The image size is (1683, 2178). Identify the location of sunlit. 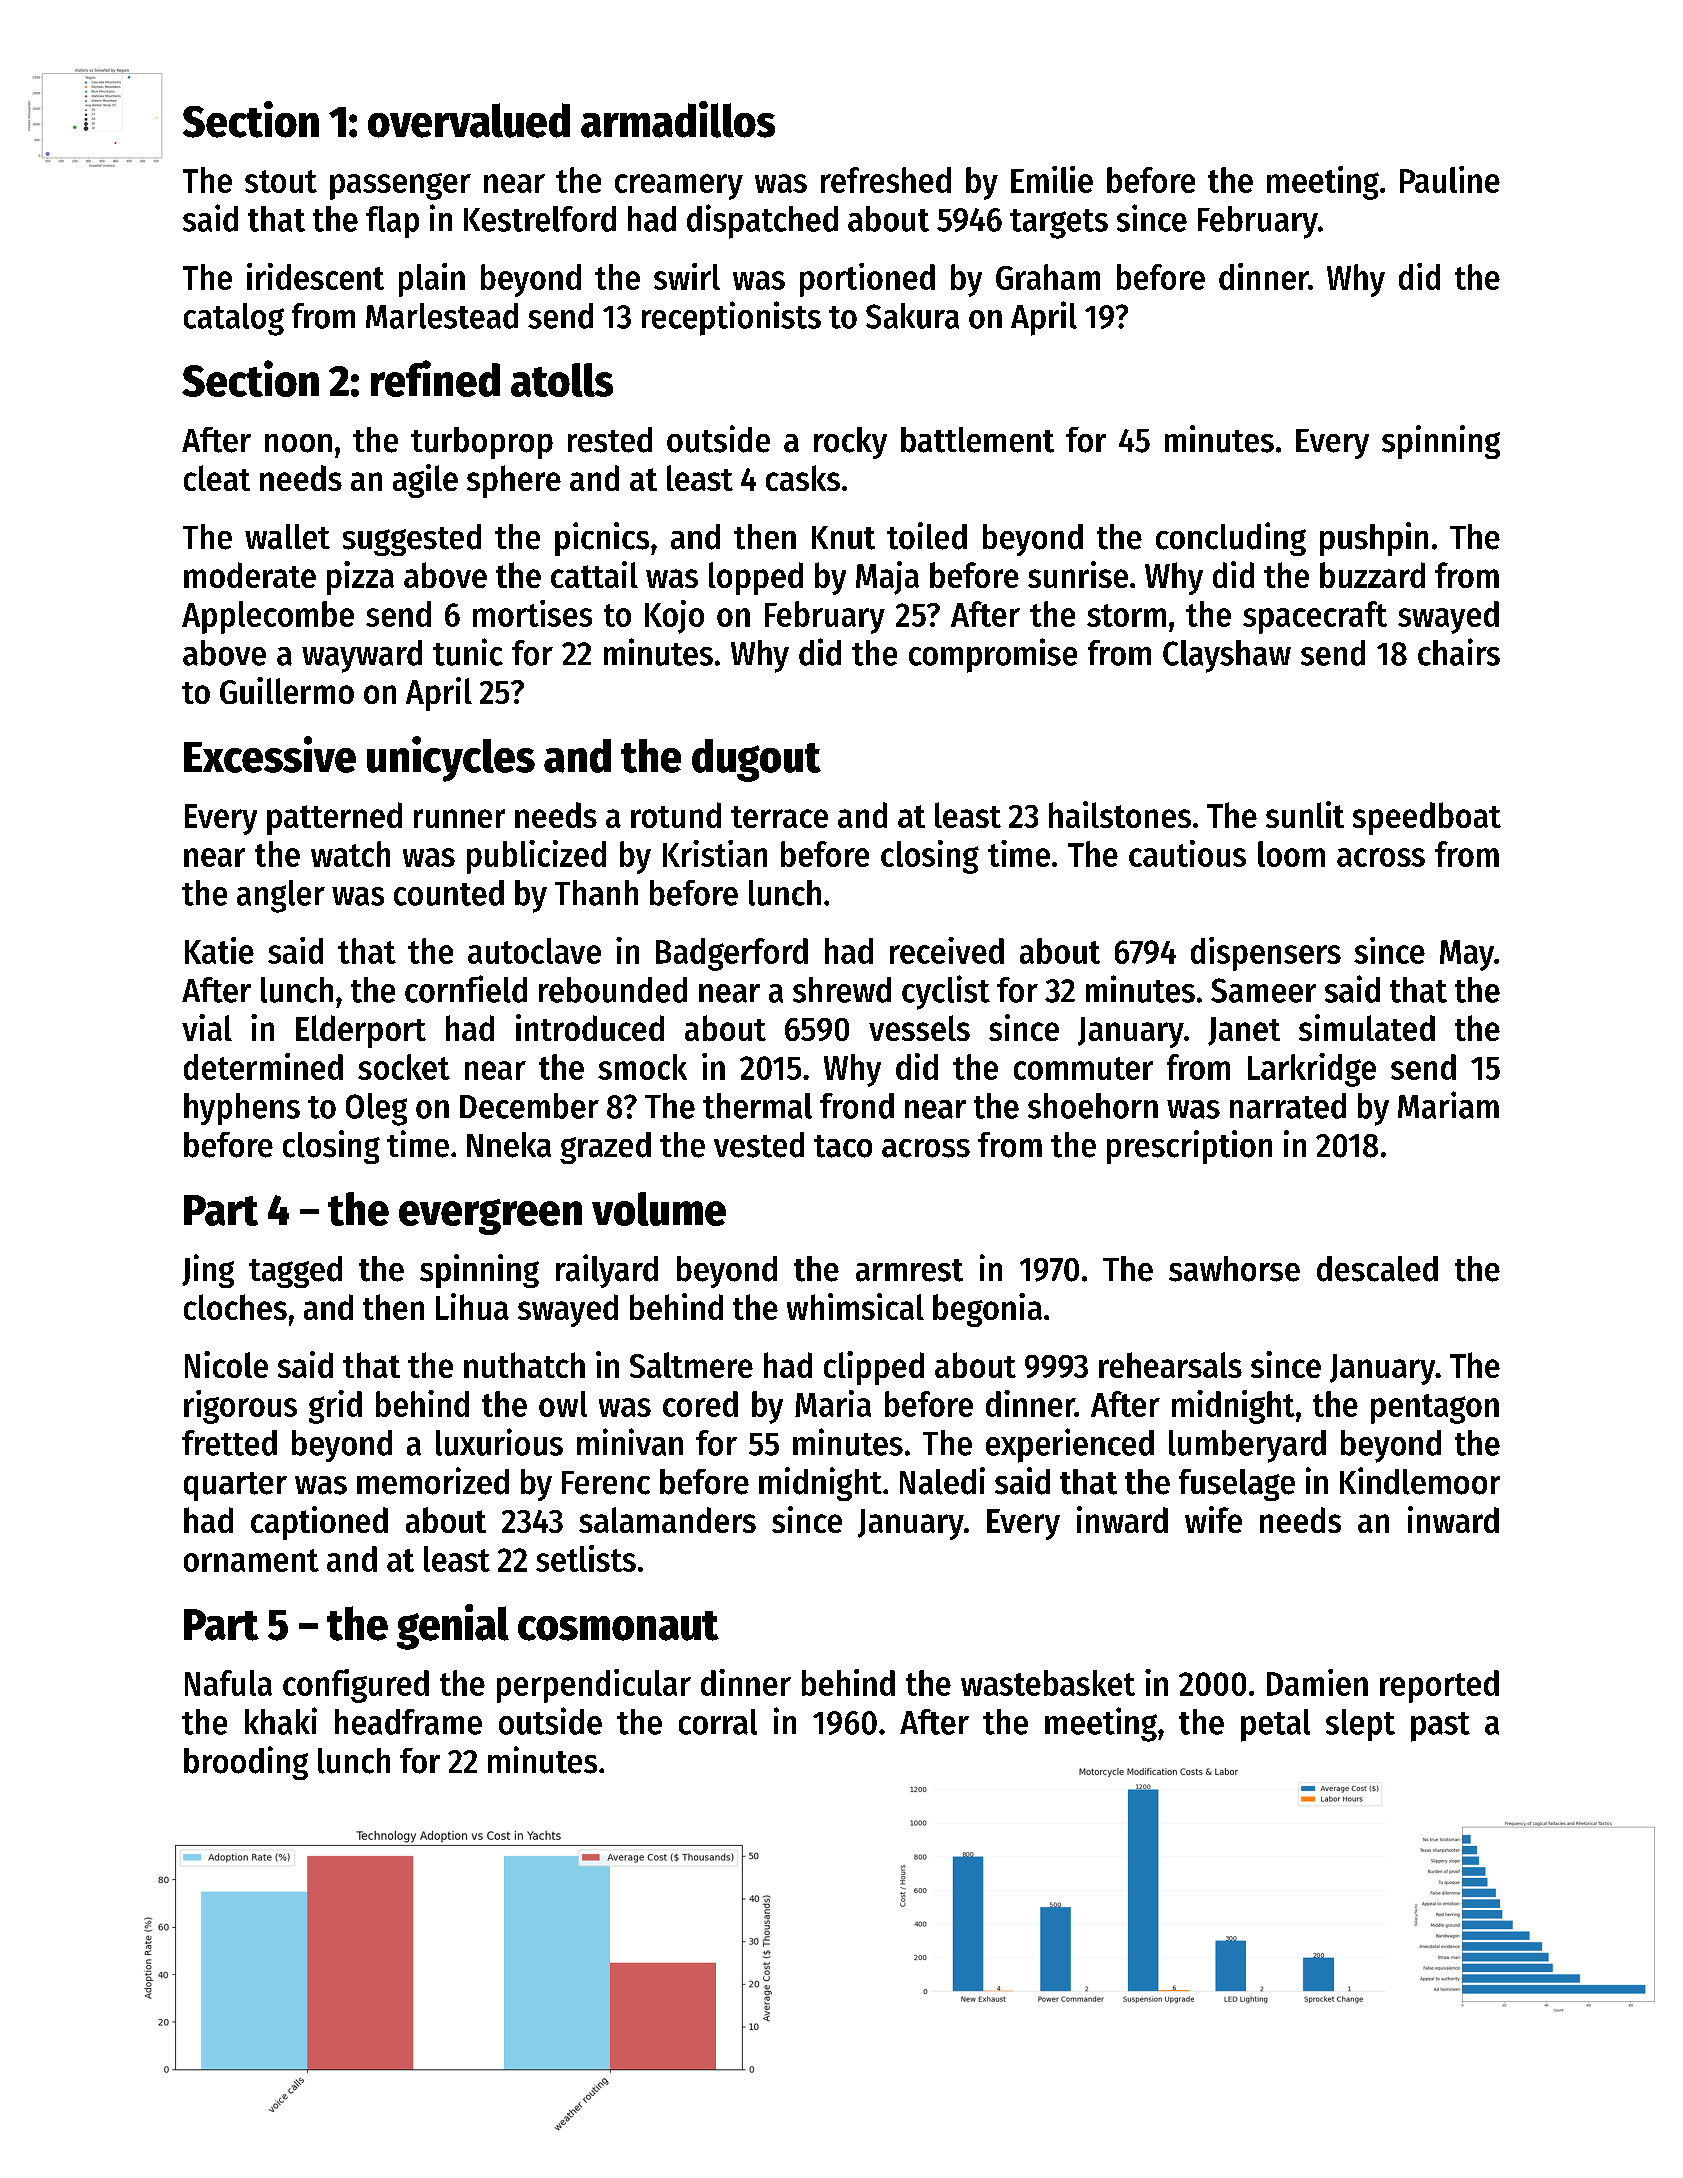
(1305, 814).
